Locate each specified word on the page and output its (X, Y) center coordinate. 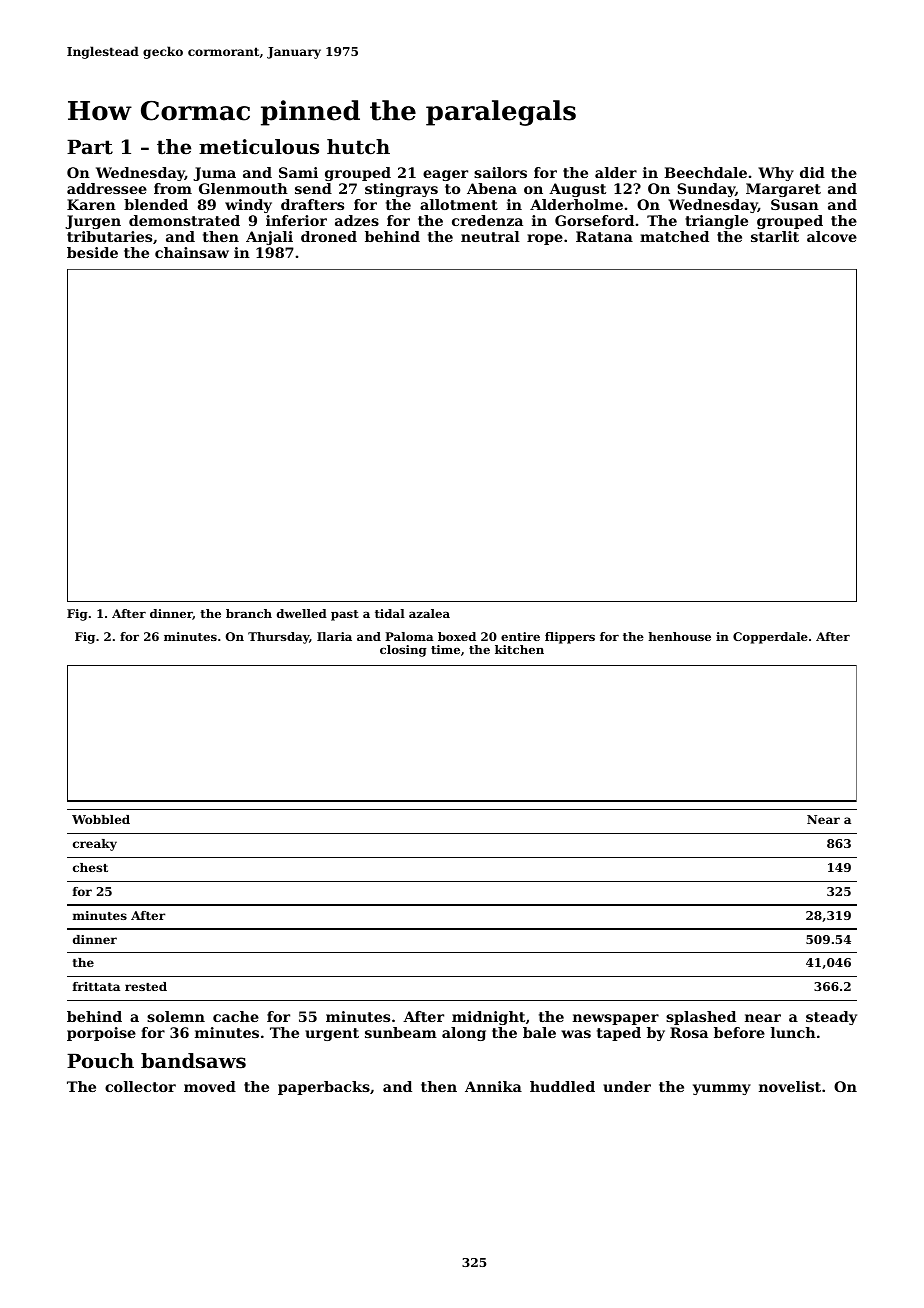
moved (210, 1086)
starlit (775, 236)
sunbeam (401, 1032)
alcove (832, 236)
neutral (490, 236)
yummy (722, 1089)
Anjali (269, 238)
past (345, 615)
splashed (701, 1018)
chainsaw (192, 252)
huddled (562, 1086)
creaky (95, 845)
